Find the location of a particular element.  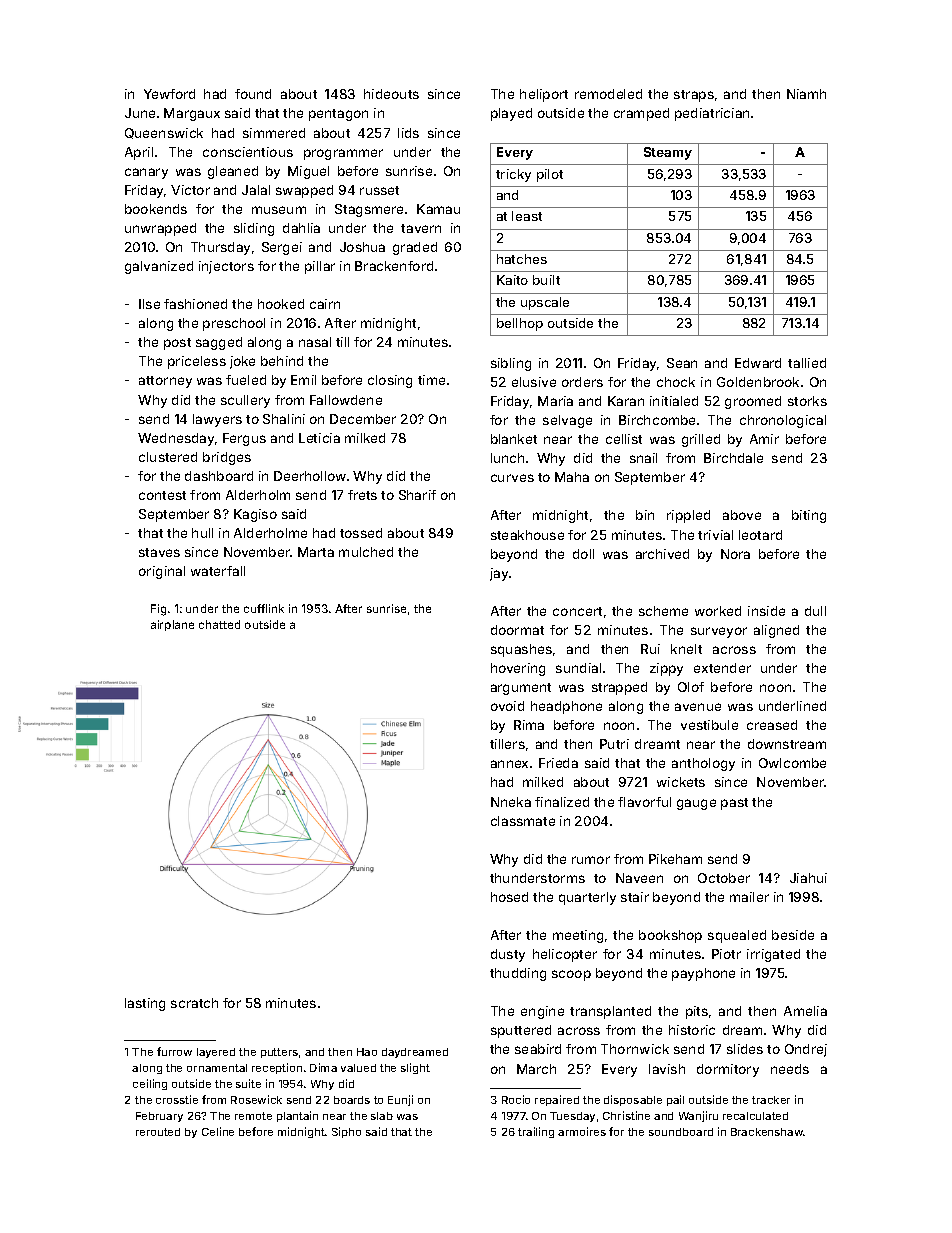

mulched is located at coordinates (366, 552).
